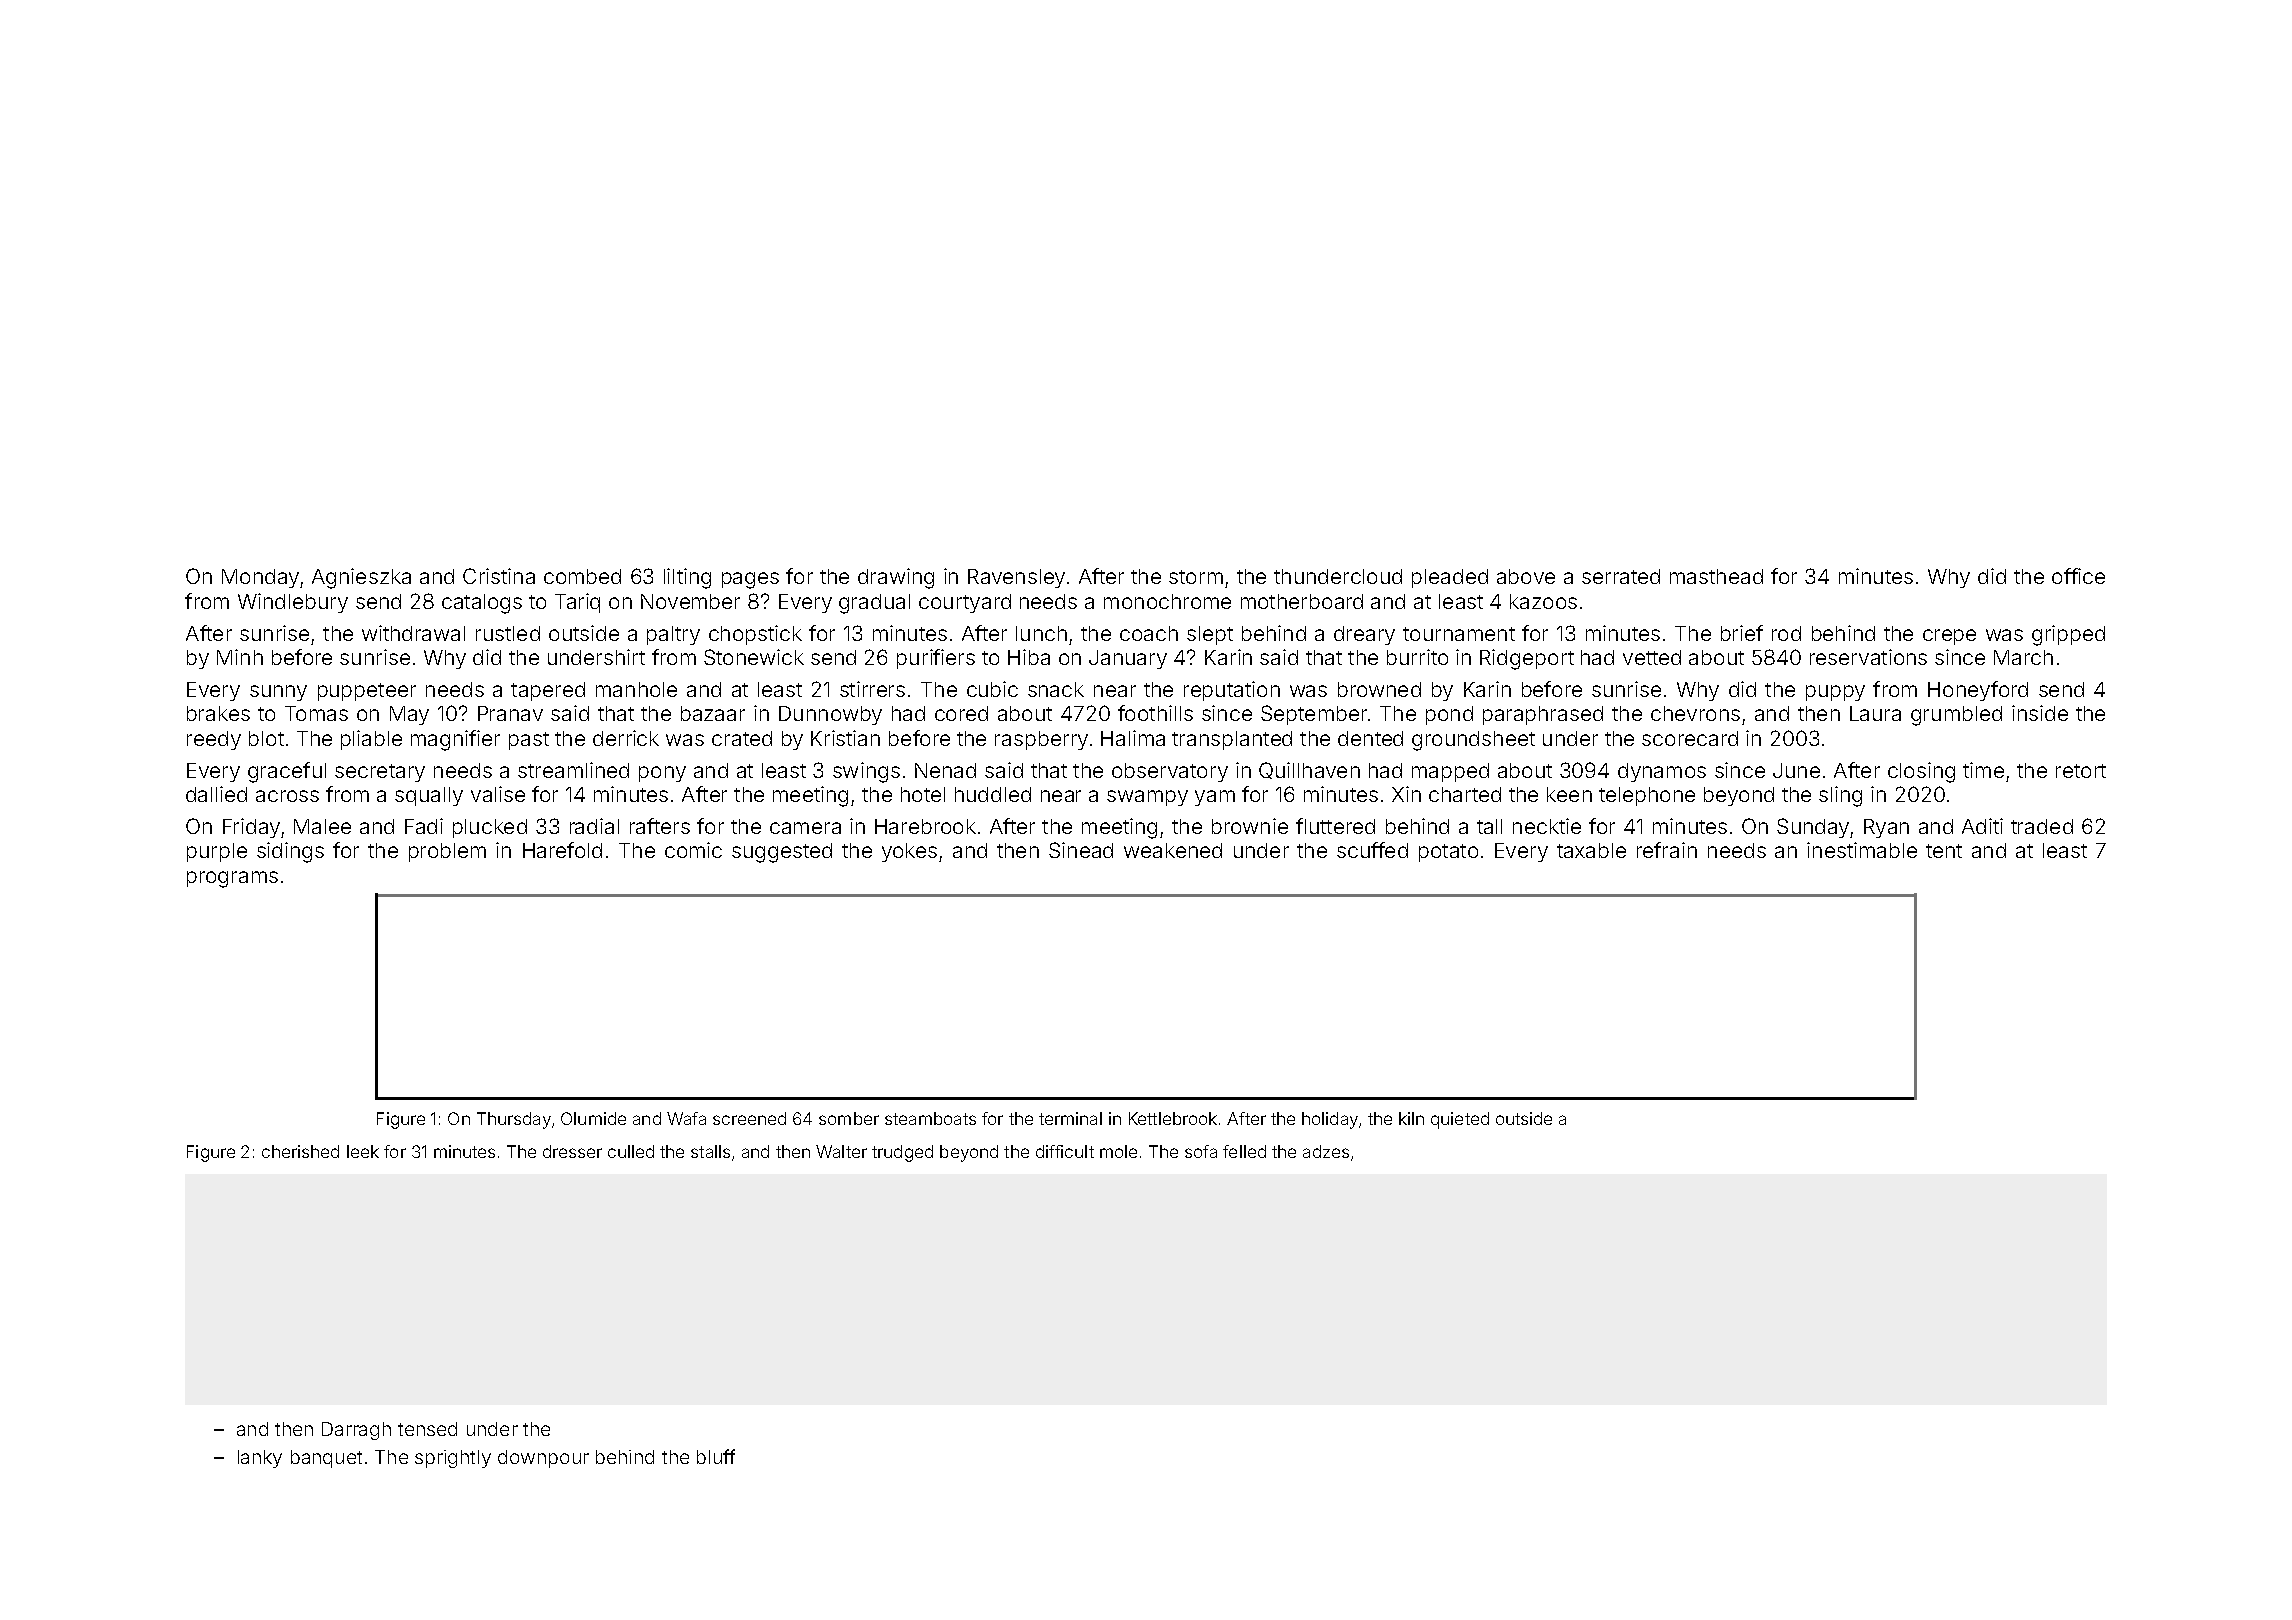  What do you see at coordinates (1949, 637) in the image?
I see `crepe` at bounding box center [1949, 637].
